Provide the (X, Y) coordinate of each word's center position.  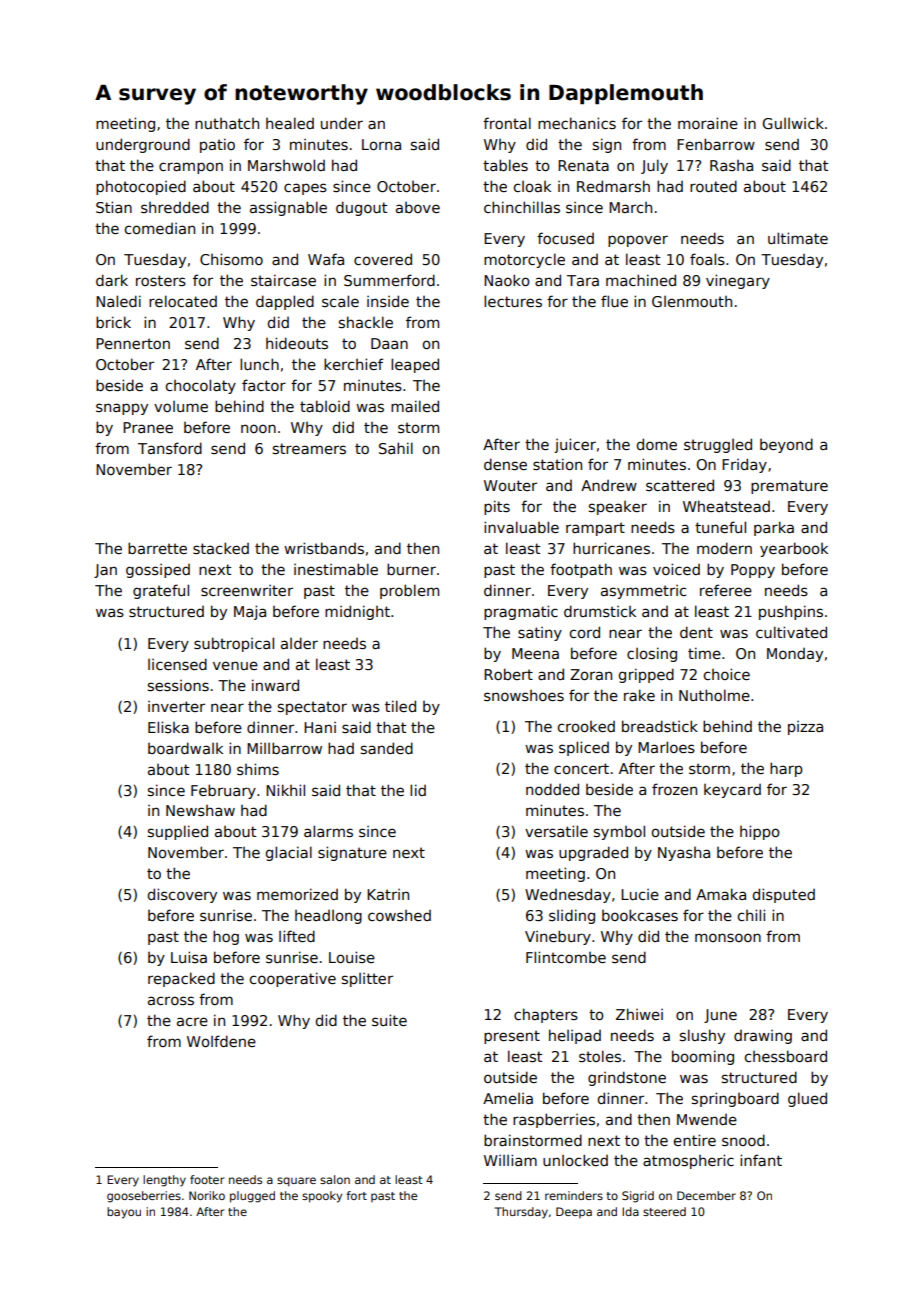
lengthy (164, 1181)
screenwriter (247, 590)
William (510, 1160)
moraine (708, 123)
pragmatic (521, 612)
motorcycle (524, 260)
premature (789, 487)
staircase (283, 280)
